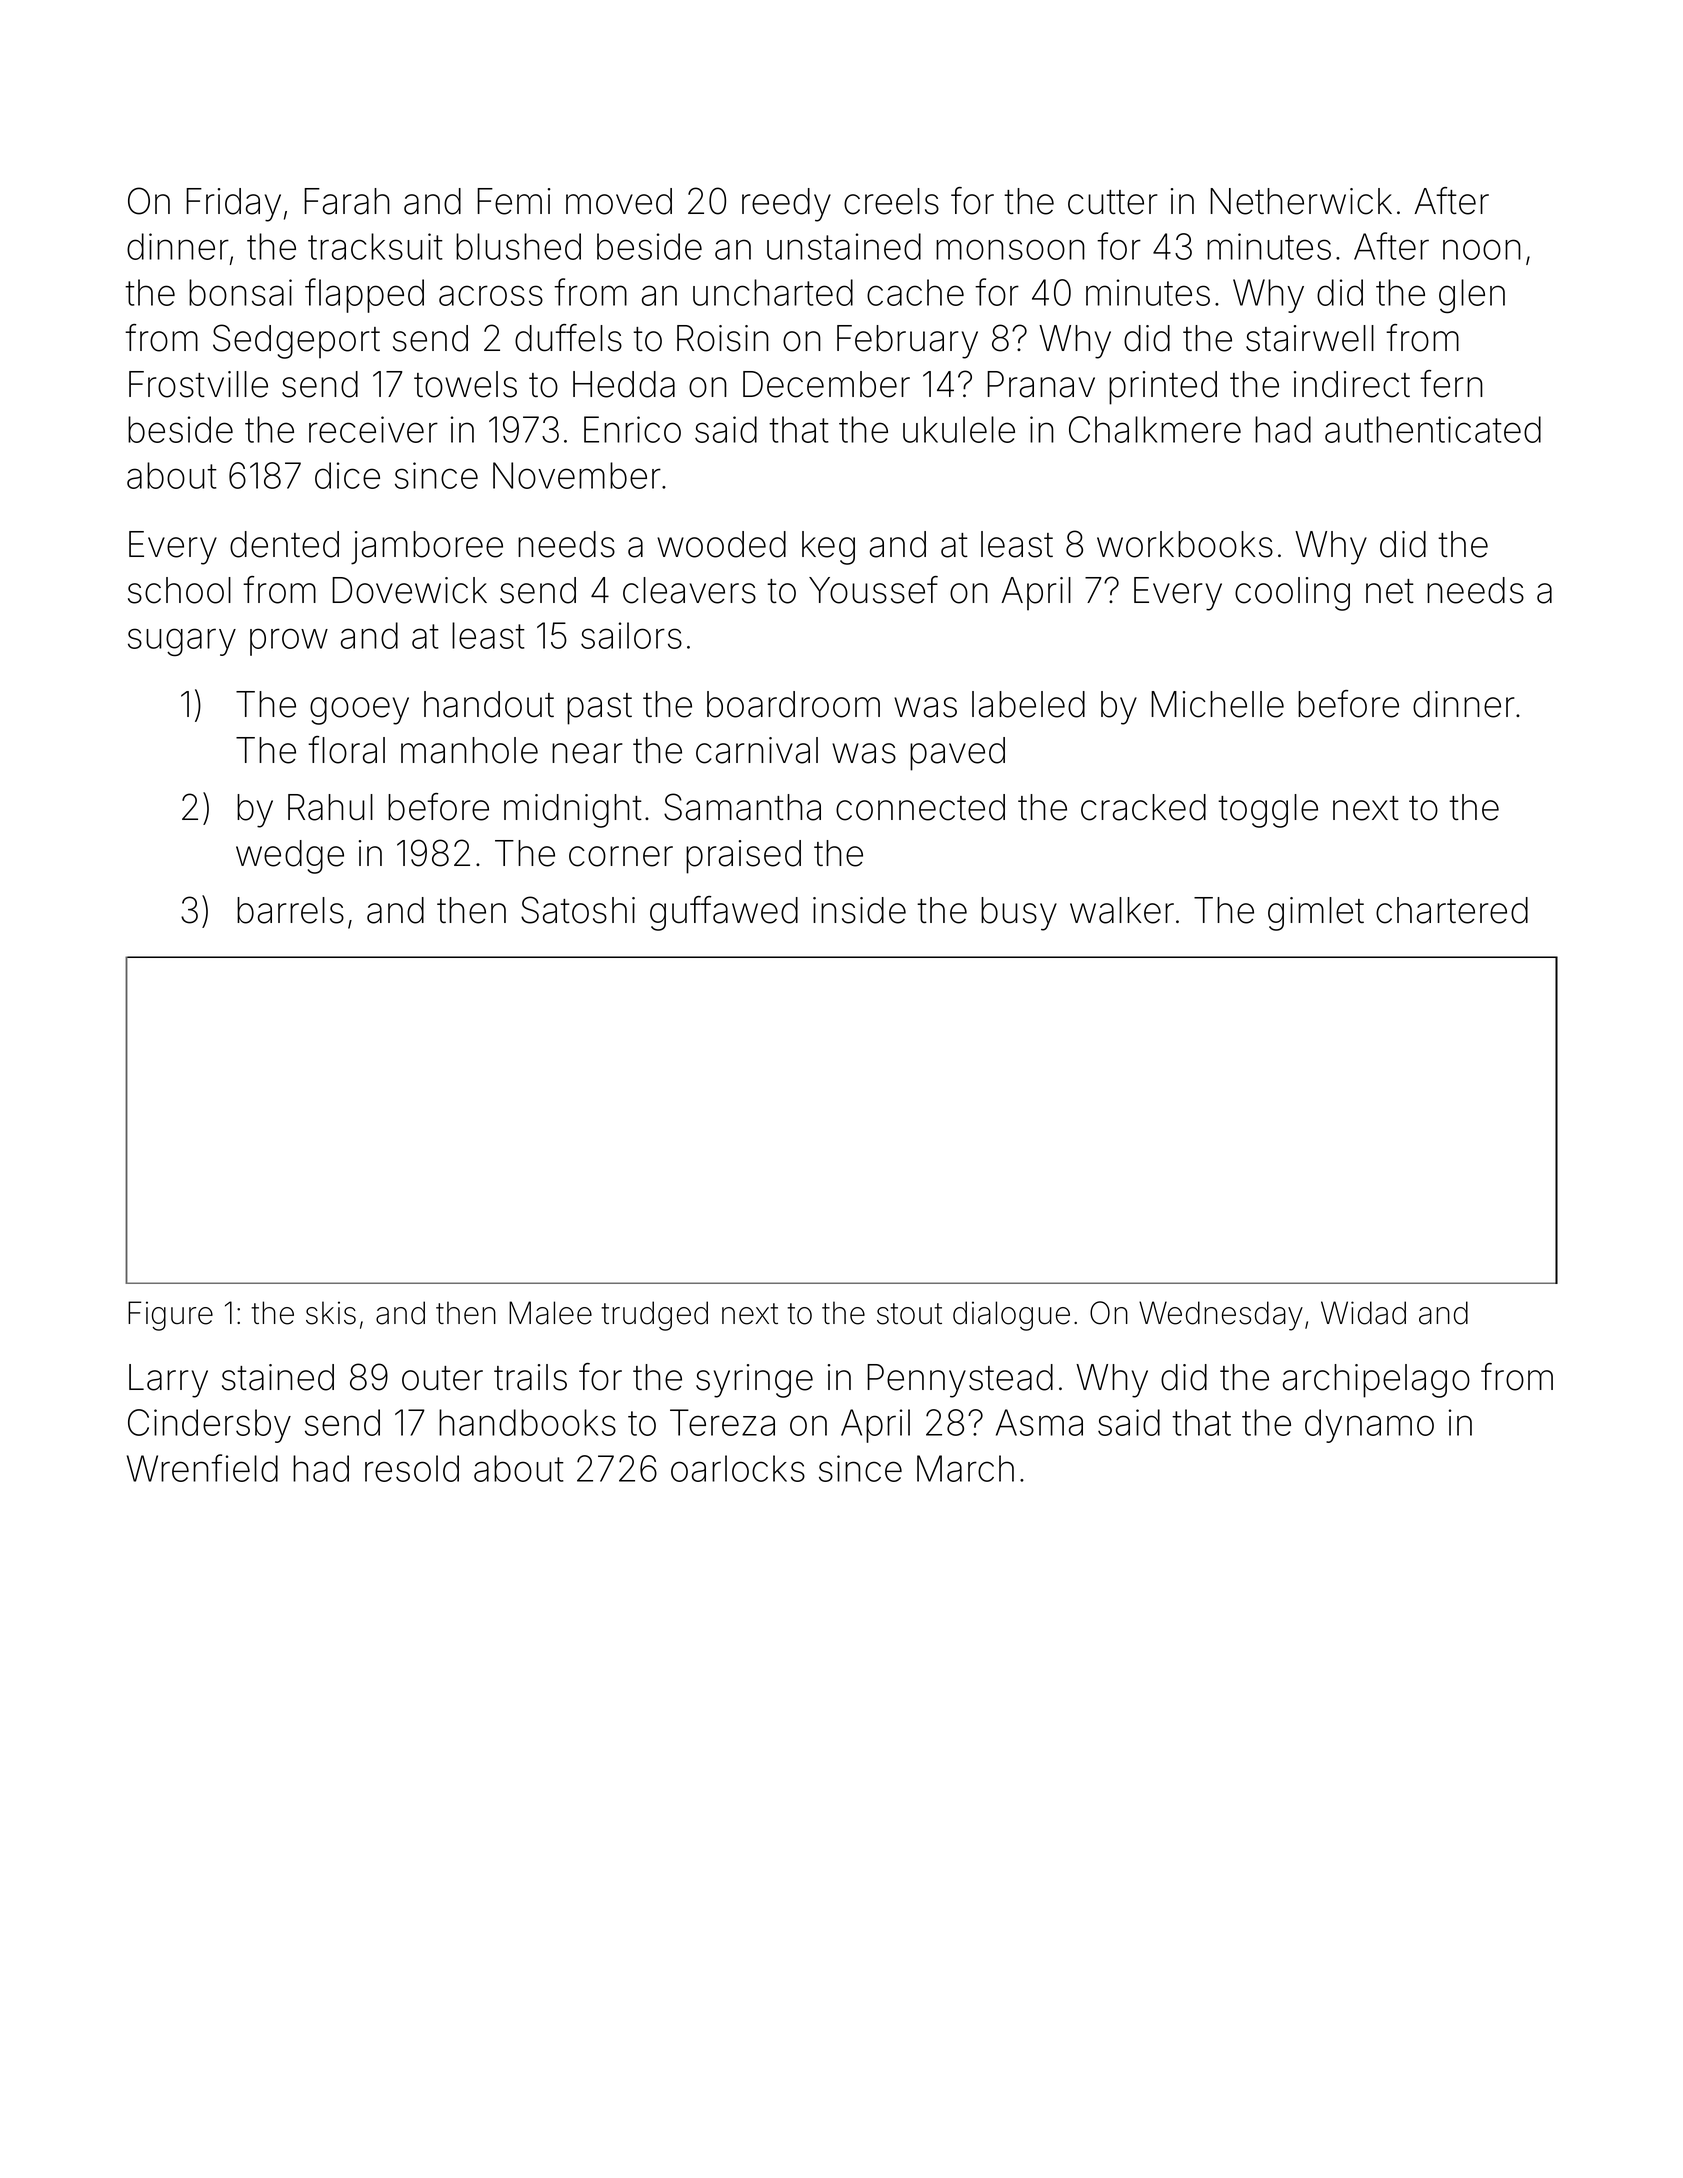 The image size is (1683, 2178). I want to click on cutter, so click(1113, 202).
